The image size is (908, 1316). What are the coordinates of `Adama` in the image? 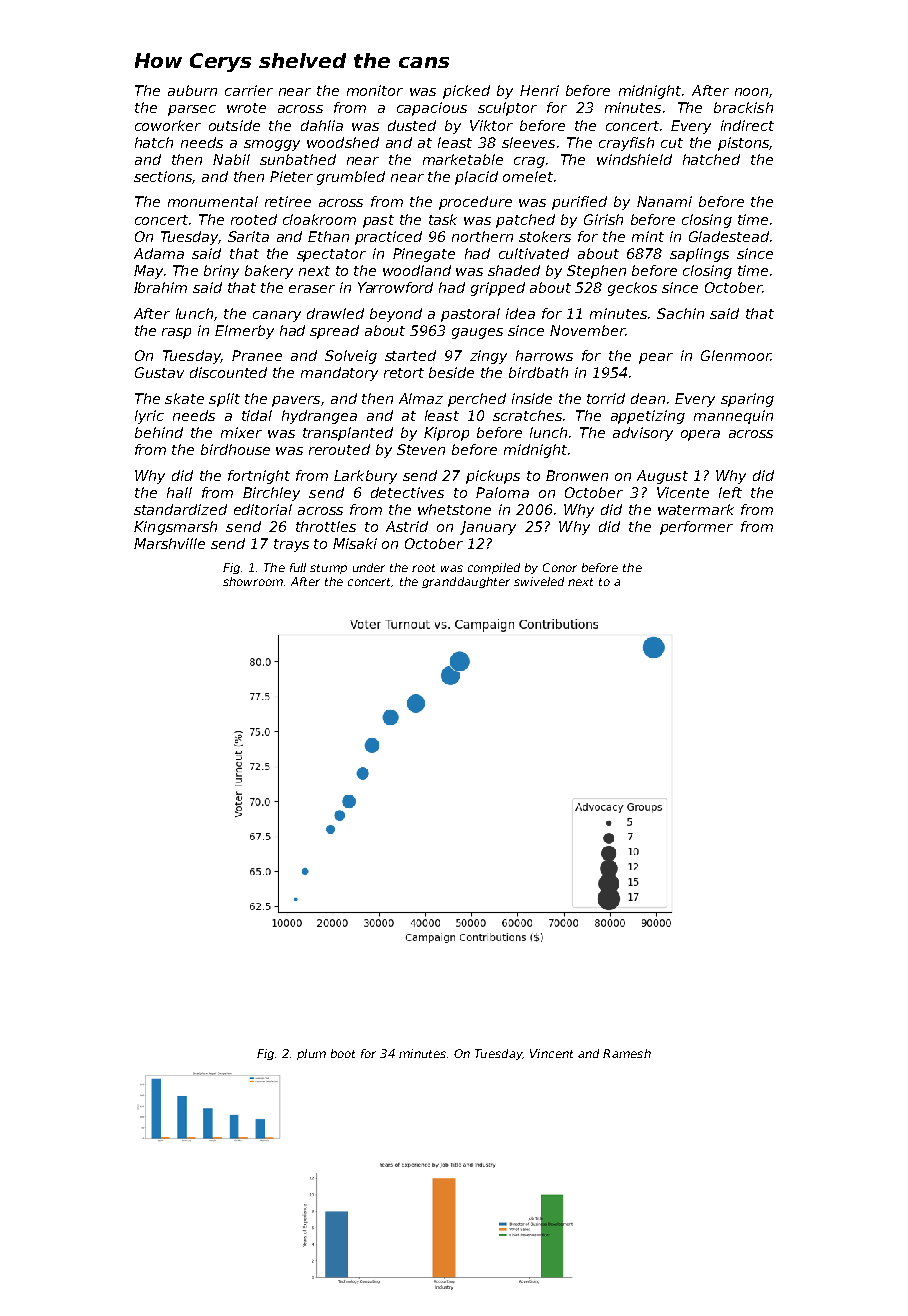 It's located at (159, 253).
